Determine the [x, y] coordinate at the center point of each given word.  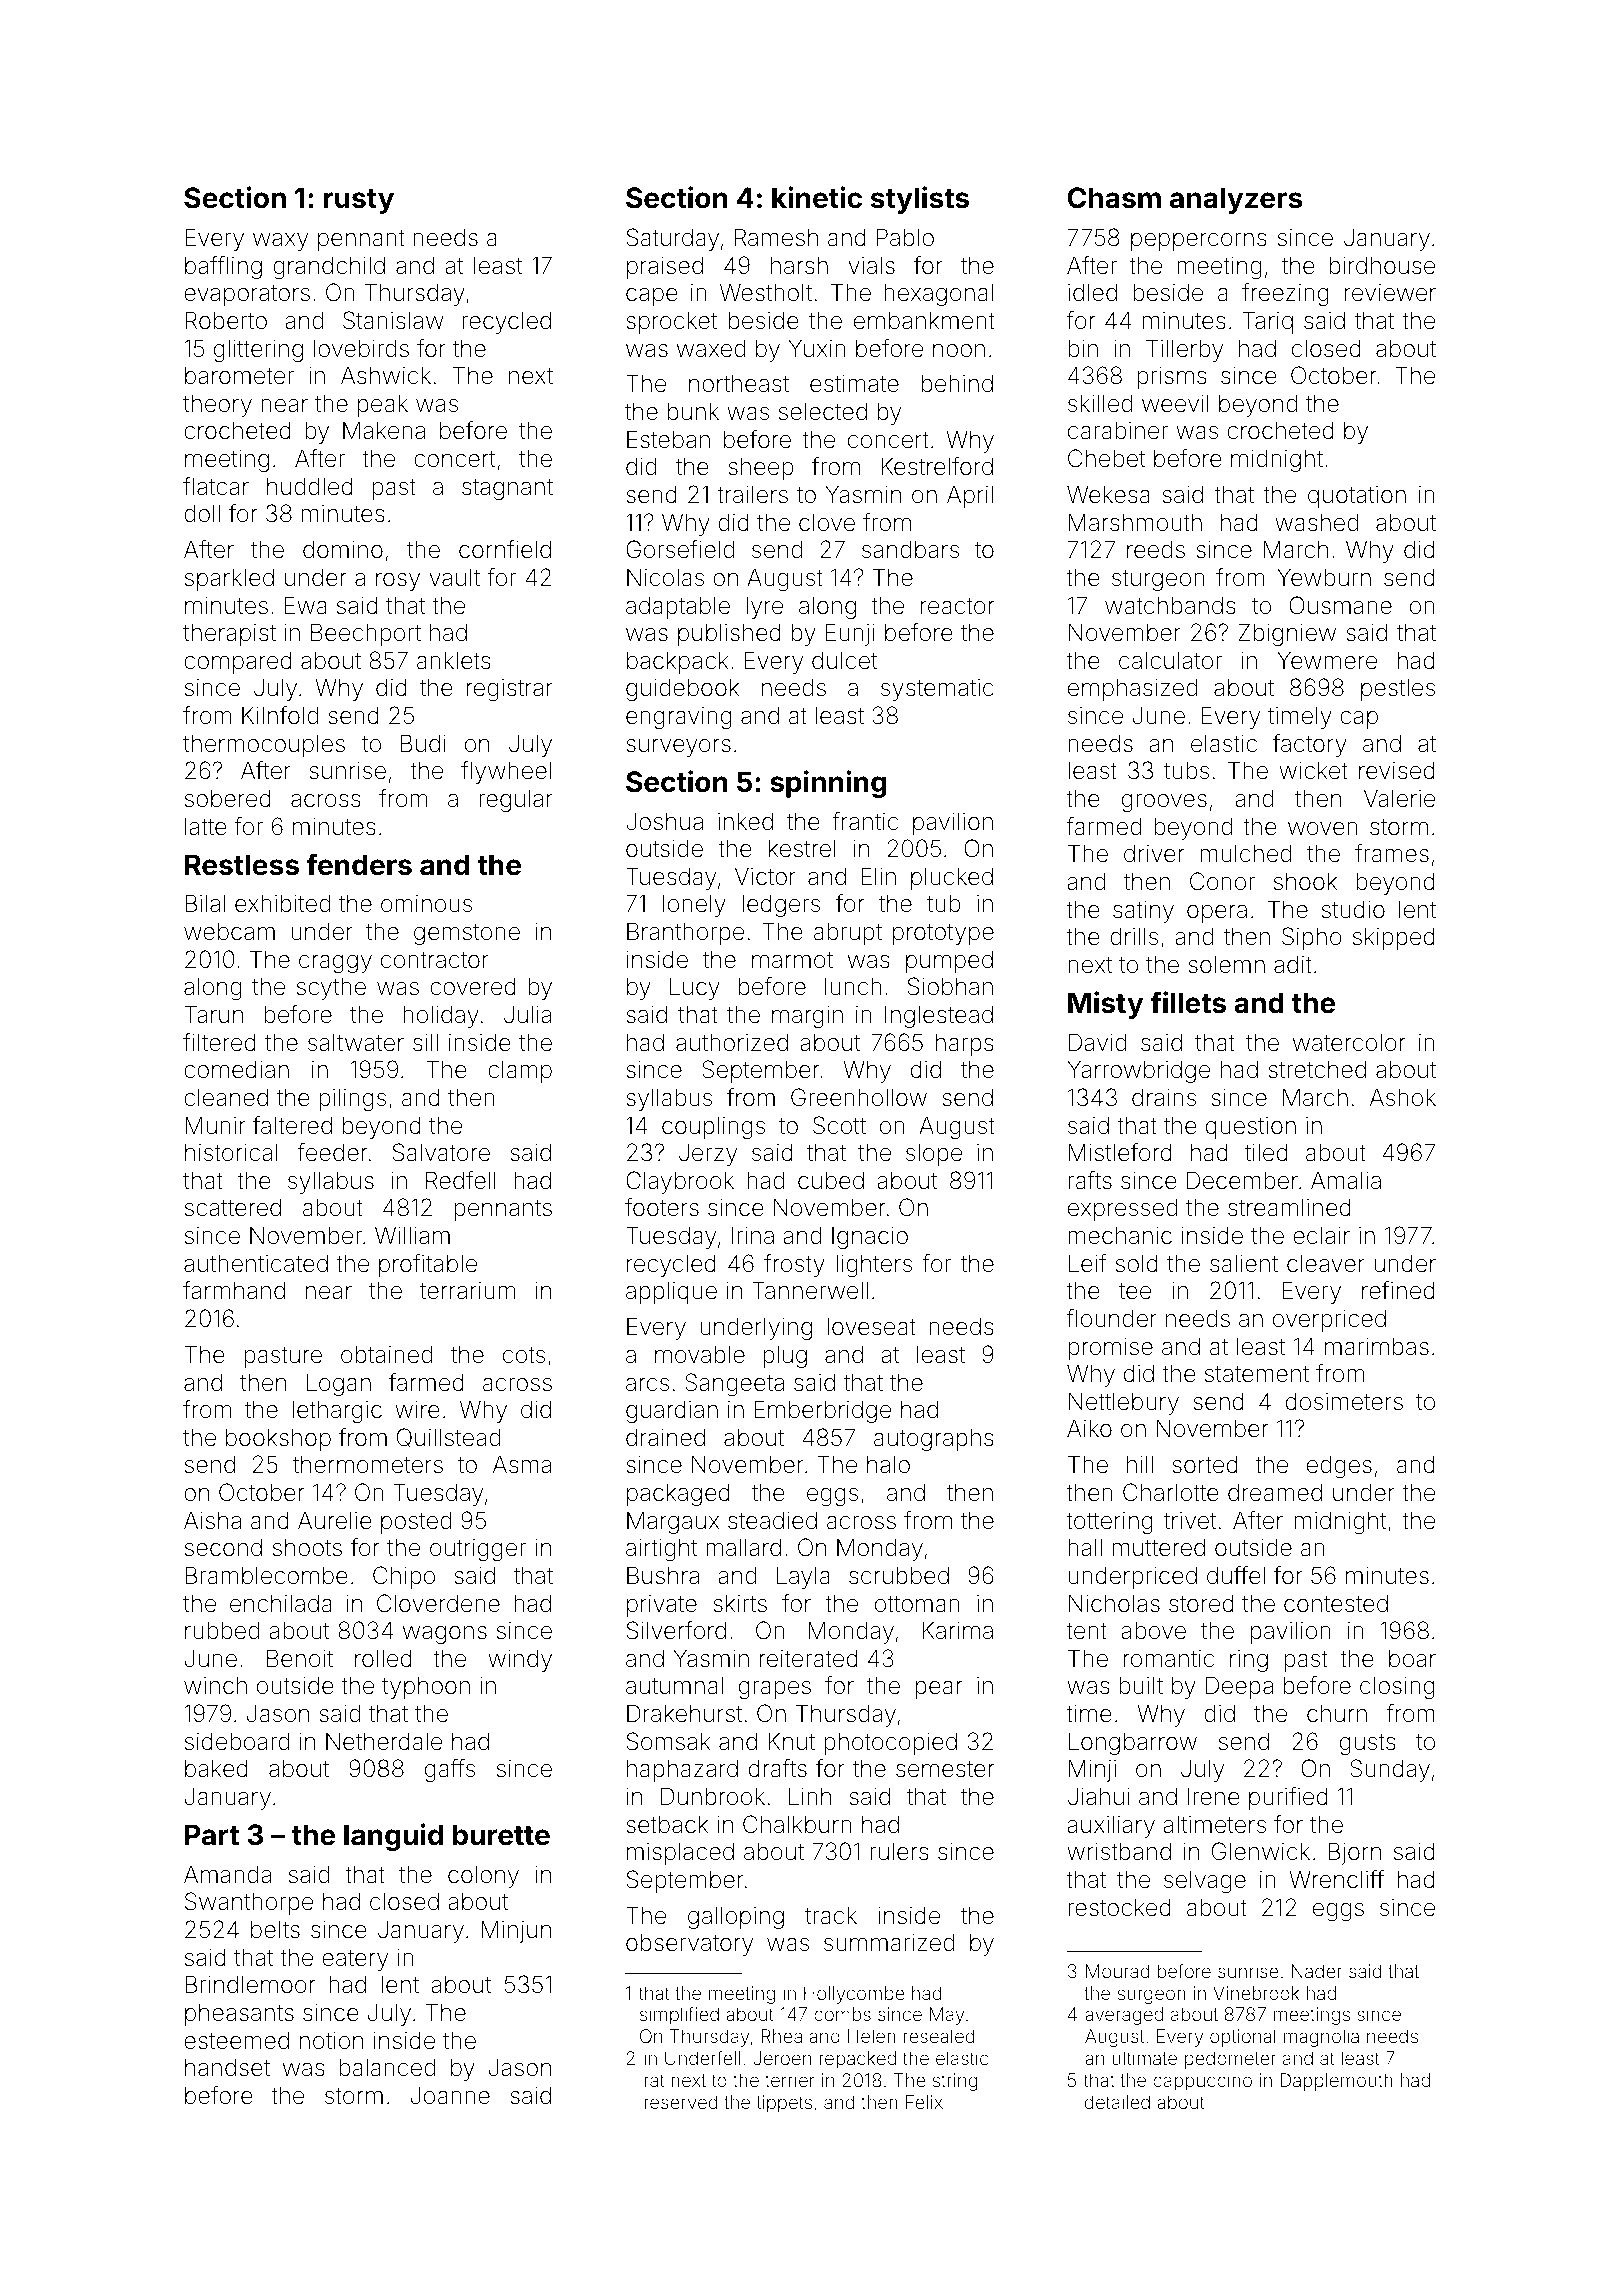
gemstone [467, 934]
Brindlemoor [250, 1984]
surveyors [678, 748]
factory [1310, 745]
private [662, 1606]
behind [957, 383]
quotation [1357, 497]
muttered [1159, 1547]
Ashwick [386, 375]
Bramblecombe [266, 1575]
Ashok [1403, 1097]
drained [665, 1437]
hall [1085, 1547]
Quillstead [448, 1438]
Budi [423, 743]
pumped [949, 962]
